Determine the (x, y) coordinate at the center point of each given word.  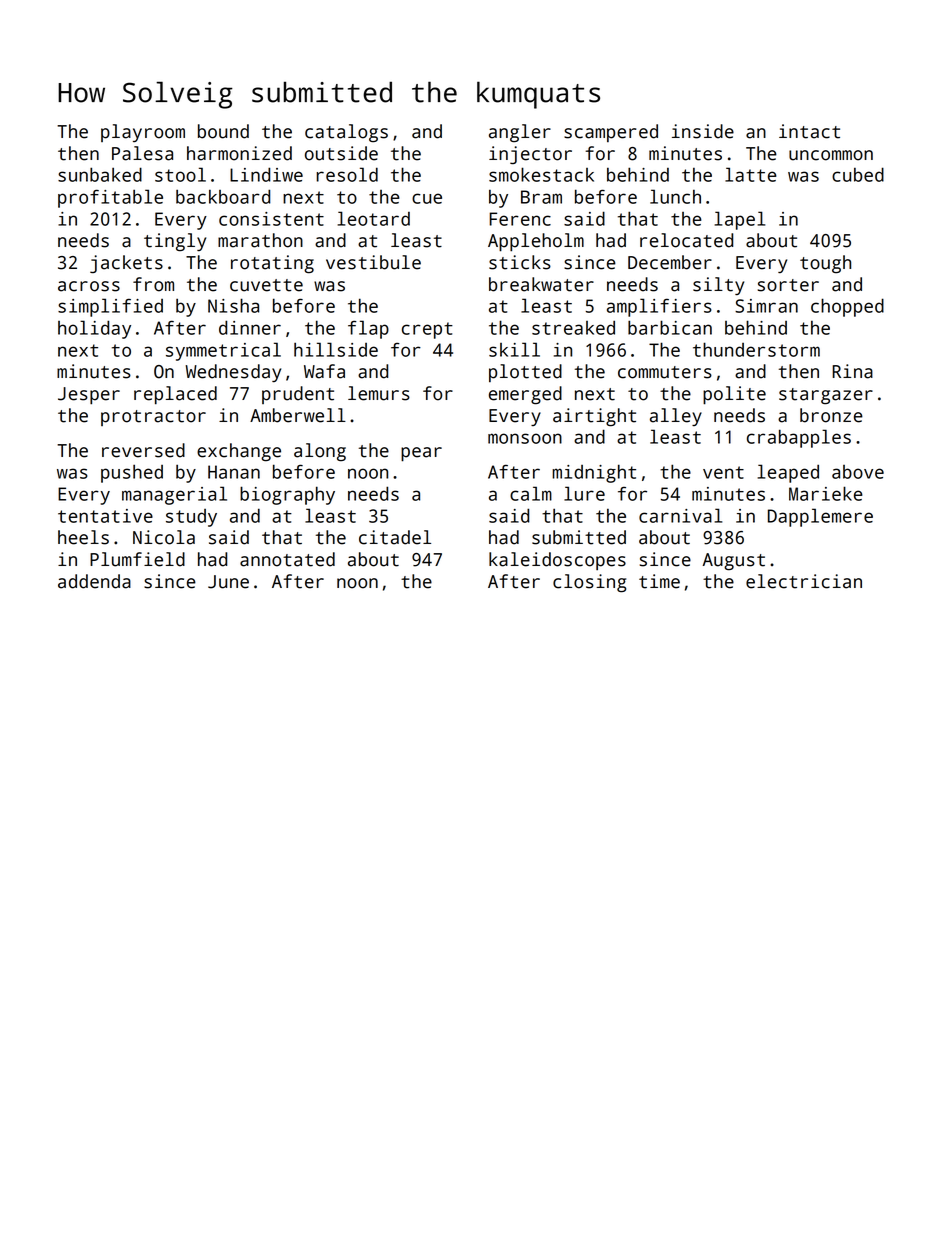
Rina (852, 371)
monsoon (525, 438)
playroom (143, 133)
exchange (239, 452)
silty (718, 286)
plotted (525, 373)
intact (809, 131)
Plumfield (137, 559)
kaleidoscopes (557, 561)
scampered (611, 133)
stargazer (826, 396)
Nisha (233, 305)
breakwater (541, 284)
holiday (94, 329)
